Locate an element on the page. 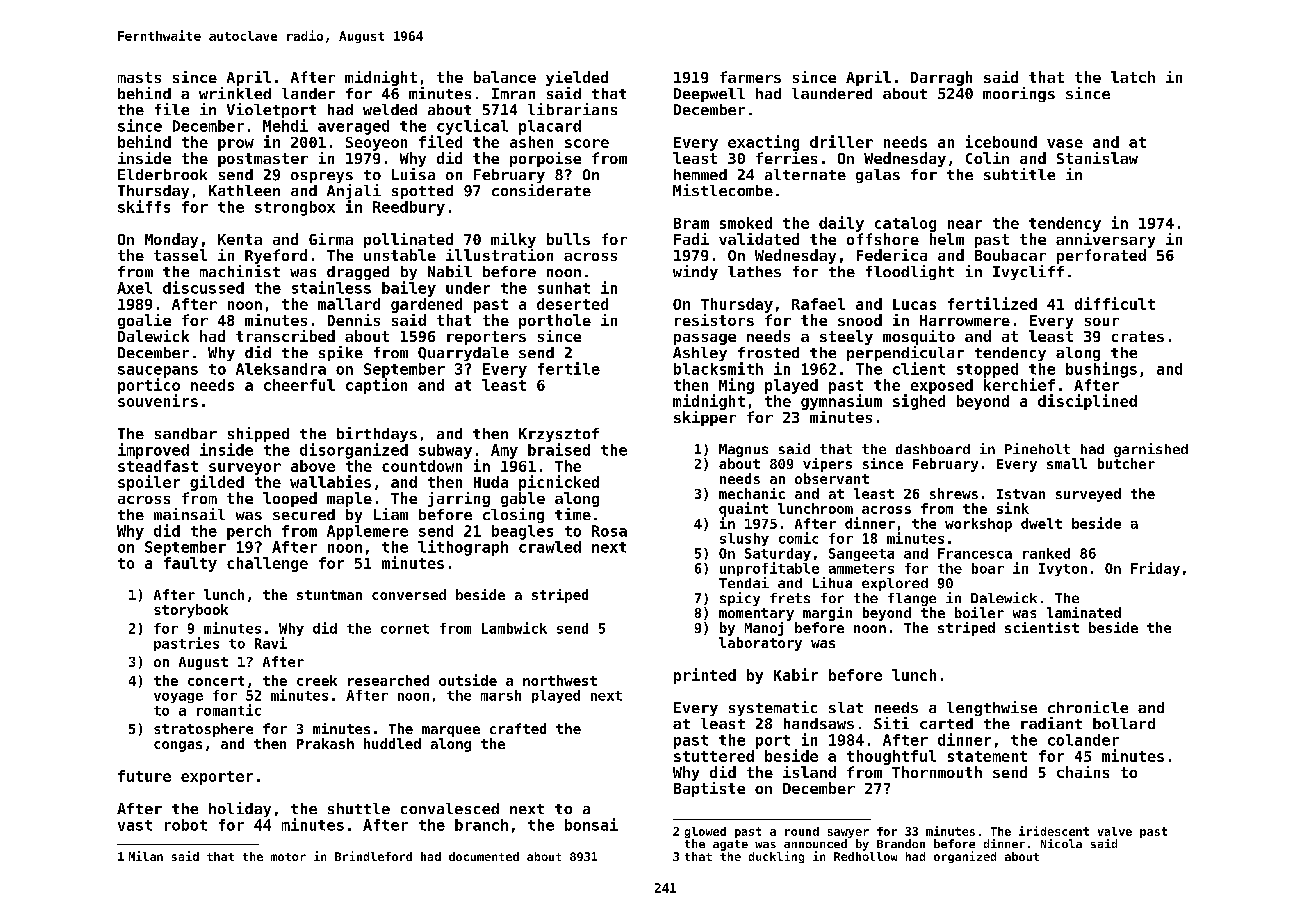 Image resolution: width=1308 pixels, height=924 pixels. crawled is located at coordinates (550, 547).
